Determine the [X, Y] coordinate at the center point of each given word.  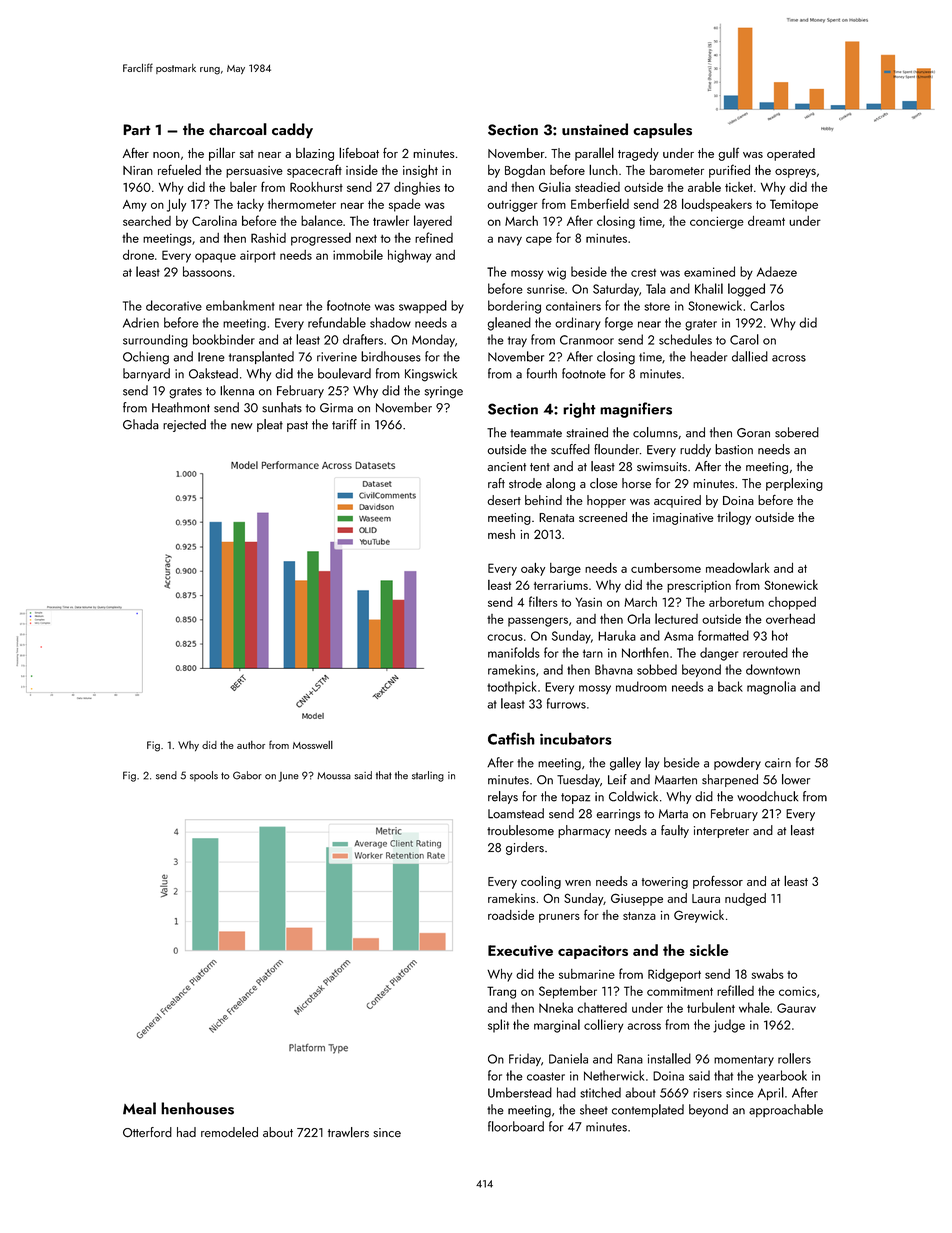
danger [719, 654]
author [251, 745]
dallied [750, 356]
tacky [250, 205]
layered [433, 222]
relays [503, 797]
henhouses [197, 1108]
